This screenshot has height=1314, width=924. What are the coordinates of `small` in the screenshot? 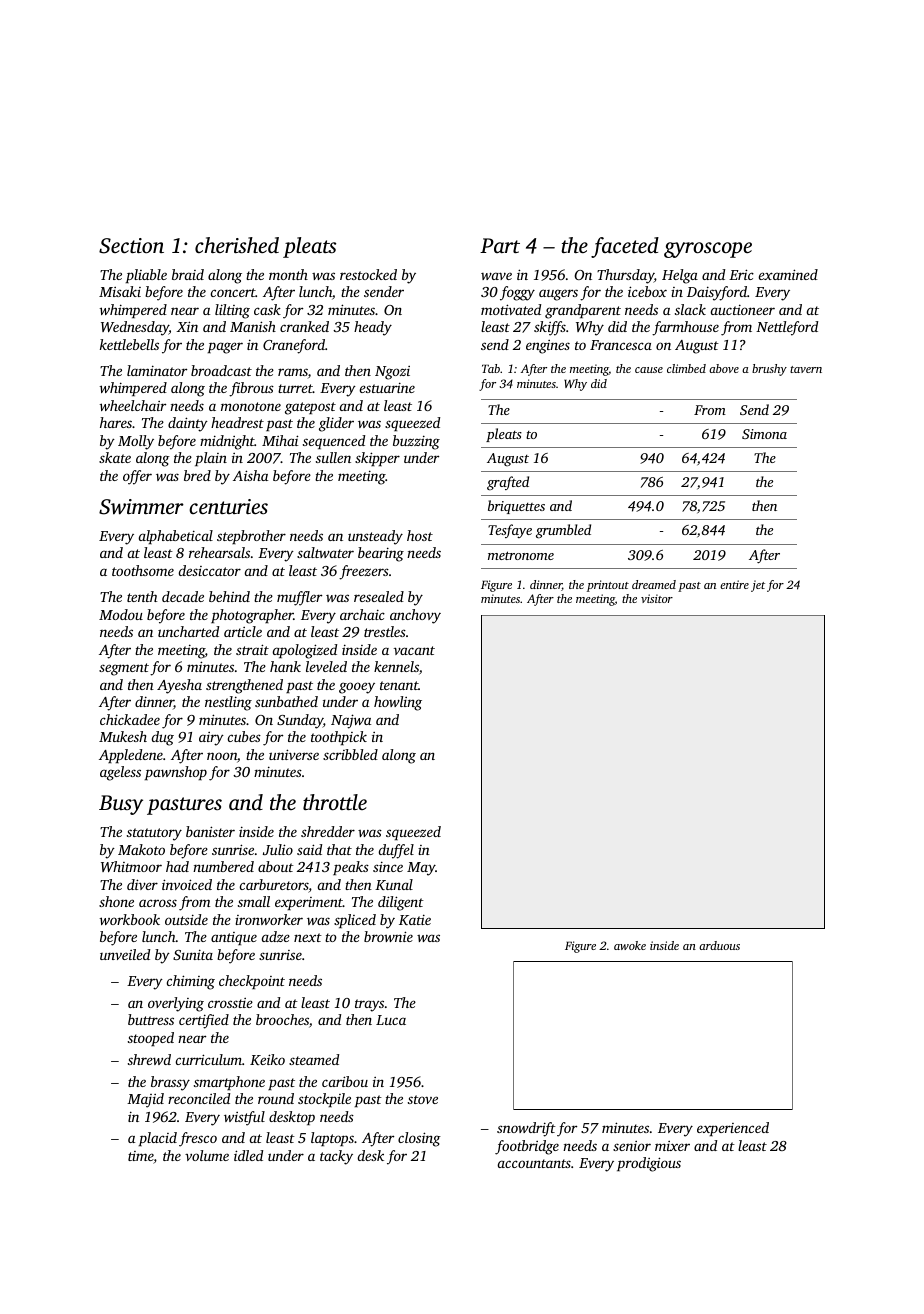 It's located at (254, 901).
